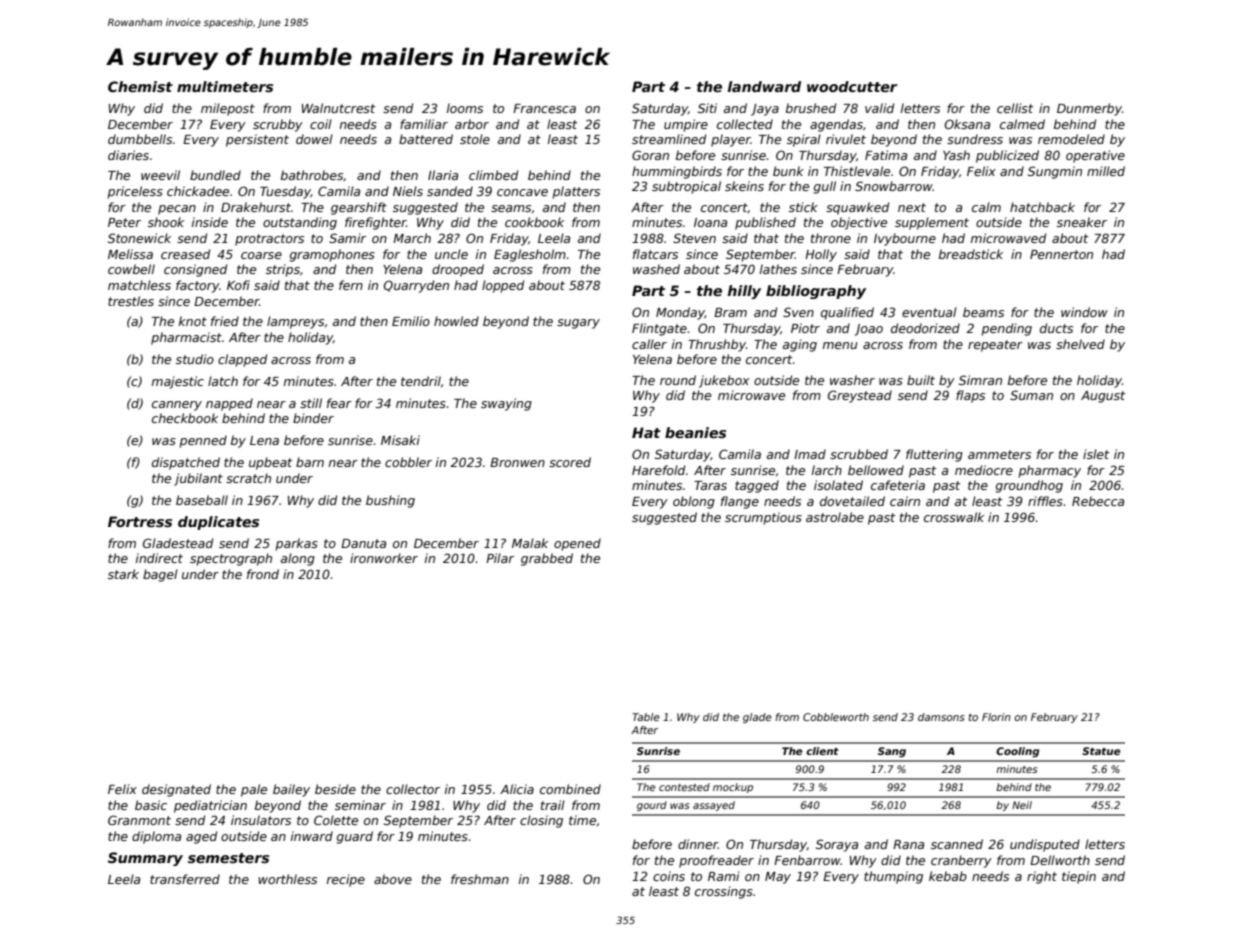 This document has width=1233, height=952. I want to click on supplement, so click(932, 223).
